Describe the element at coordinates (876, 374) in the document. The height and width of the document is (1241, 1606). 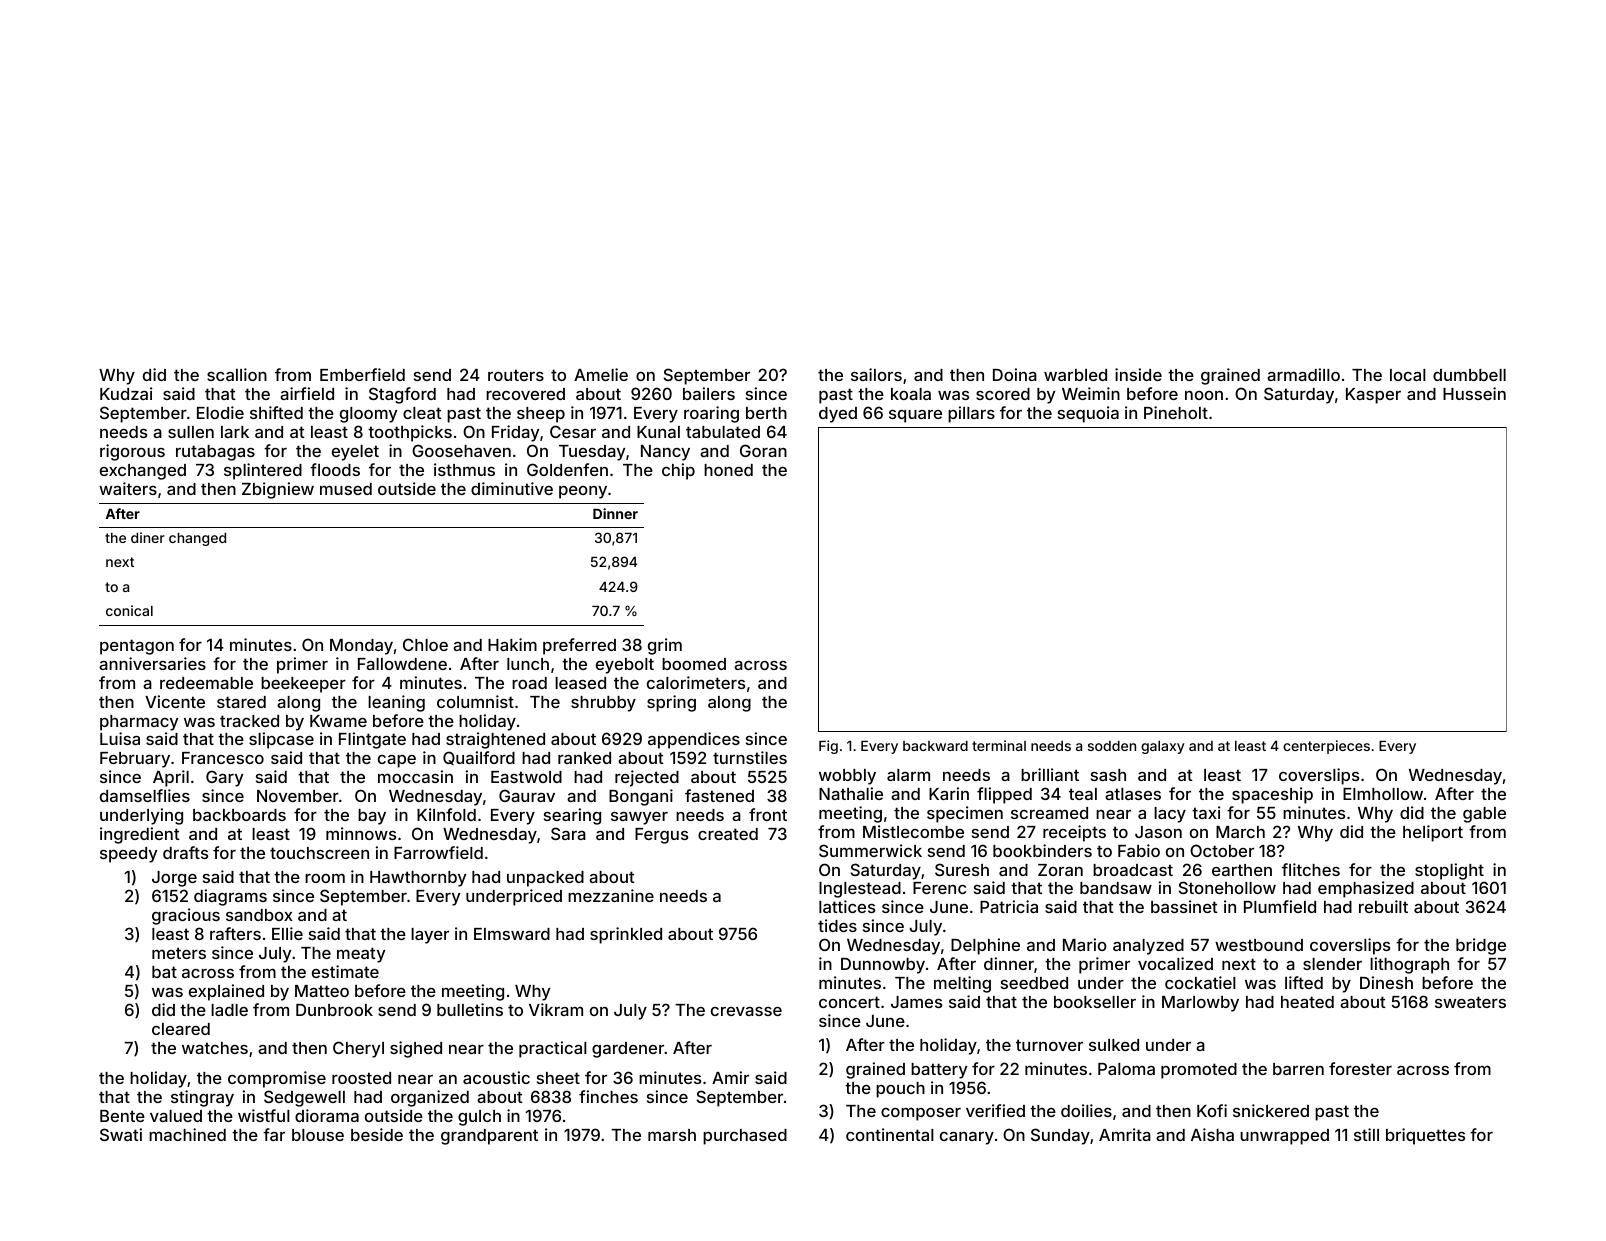
I see `sailors` at that location.
